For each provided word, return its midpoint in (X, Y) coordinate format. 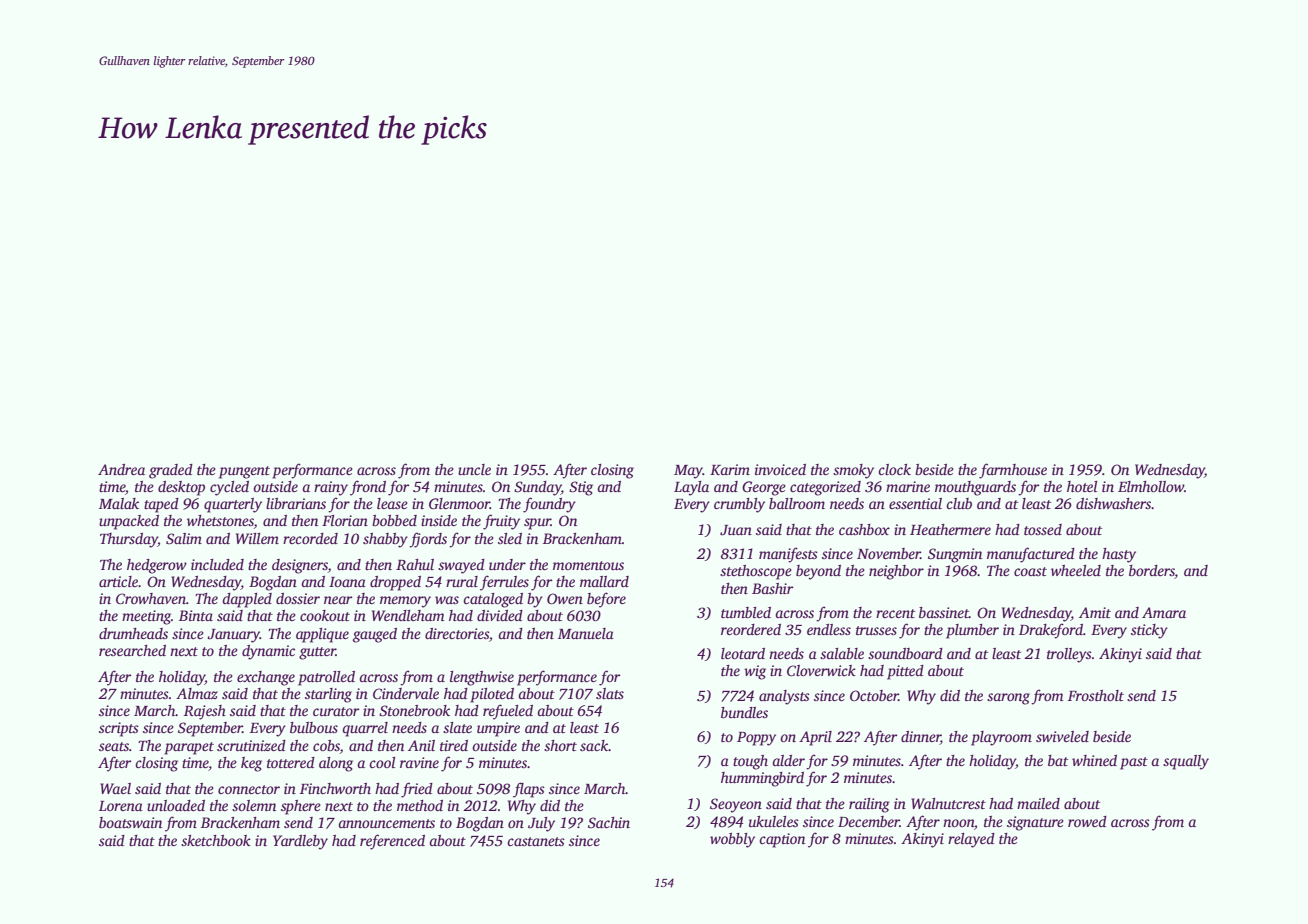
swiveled (1062, 736)
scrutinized (251, 745)
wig (755, 672)
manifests (788, 555)
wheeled (1076, 570)
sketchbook (216, 840)
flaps (529, 790)
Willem (257, 538)
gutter (317, 653)
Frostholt (1096, 695)
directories (457, 633)
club (959, 503)
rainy (331, 488)
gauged (375, 635)
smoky (853, 471)
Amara (1164, 612)
